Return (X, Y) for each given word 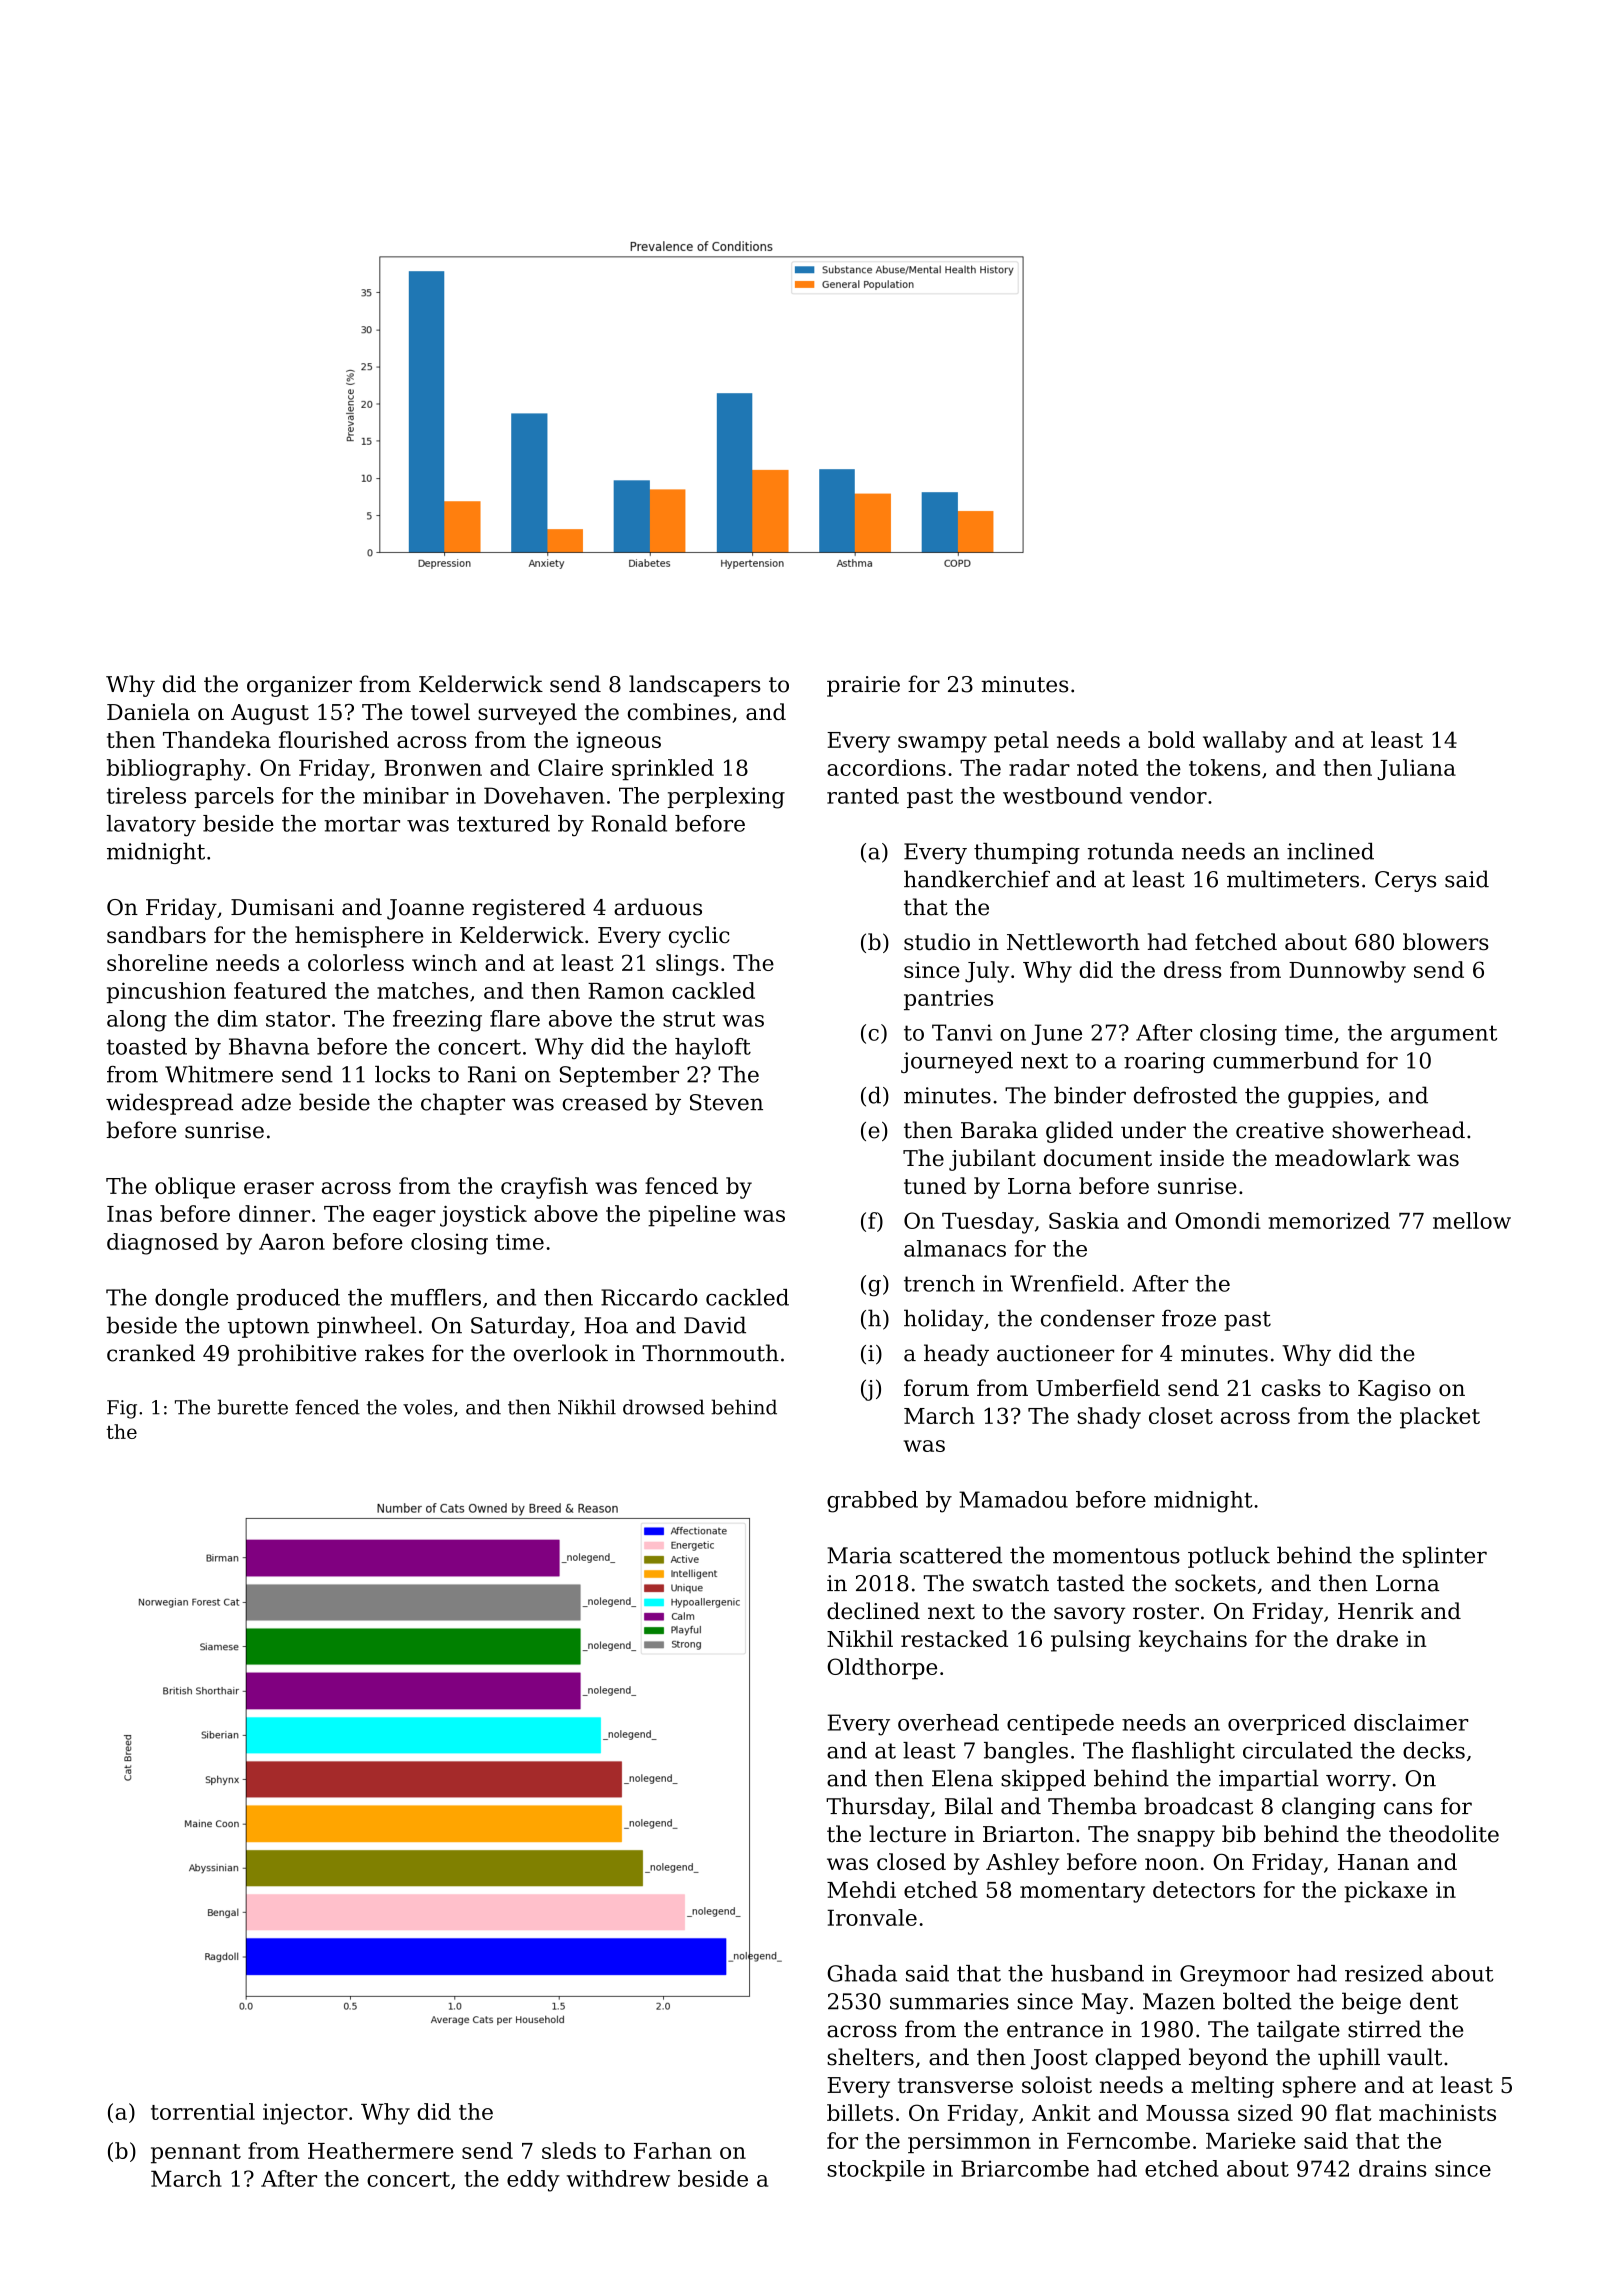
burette (253, 1407)
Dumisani (282, 907)
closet (1181, 1415)
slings (687, 965)
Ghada (862, 1973)
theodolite (1444, 1834)
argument (1444, 1035)
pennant (196, 2154)
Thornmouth (710, 1353)
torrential (203, 2111)
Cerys (1405, 881)
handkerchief (977, 879)
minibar (406, 795)
